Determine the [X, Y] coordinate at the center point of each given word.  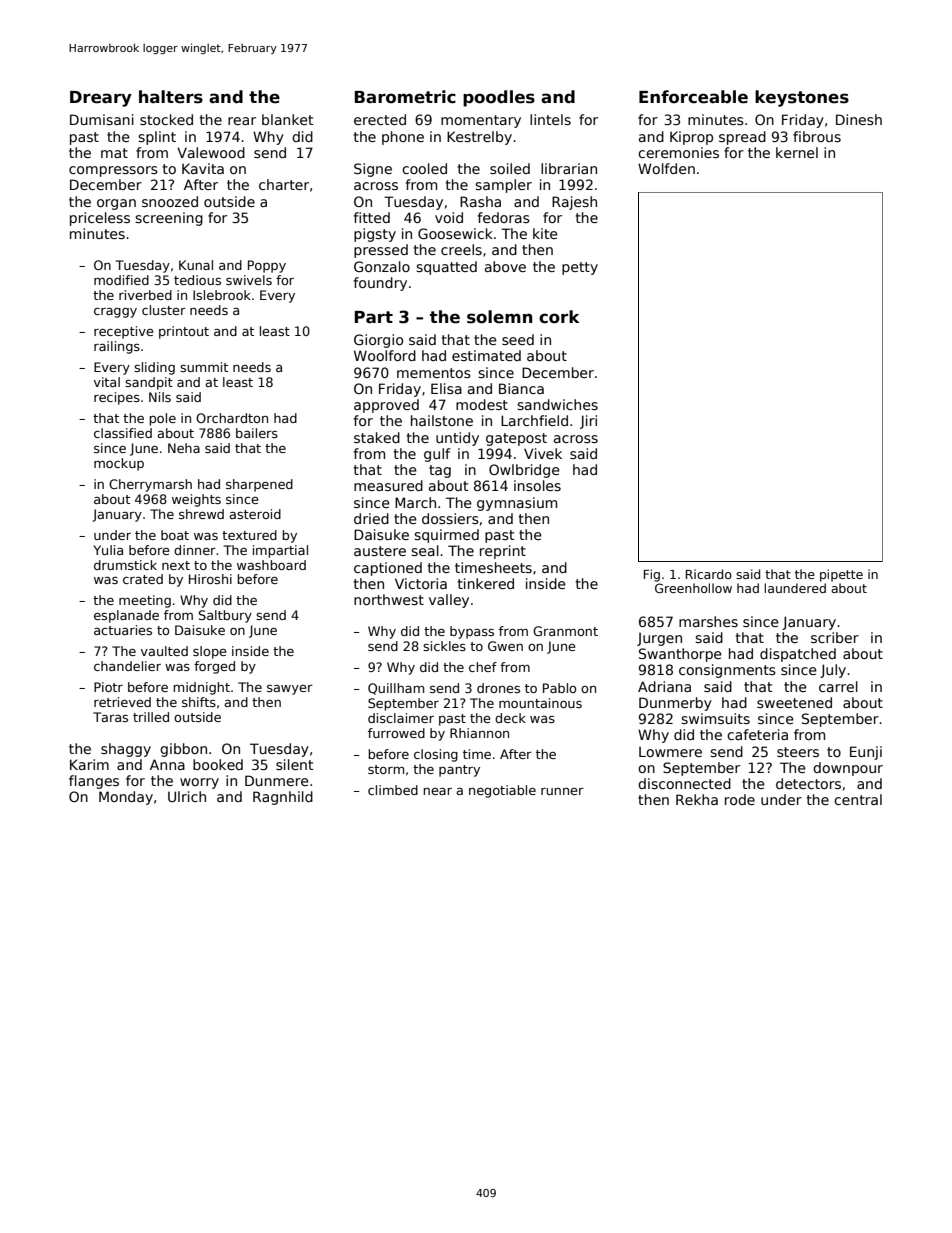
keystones [802, 98]
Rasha [480, 201]
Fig [652, 575]
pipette [841, 575]
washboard [271, 565]
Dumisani [102, 119]
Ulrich [187, 796]
